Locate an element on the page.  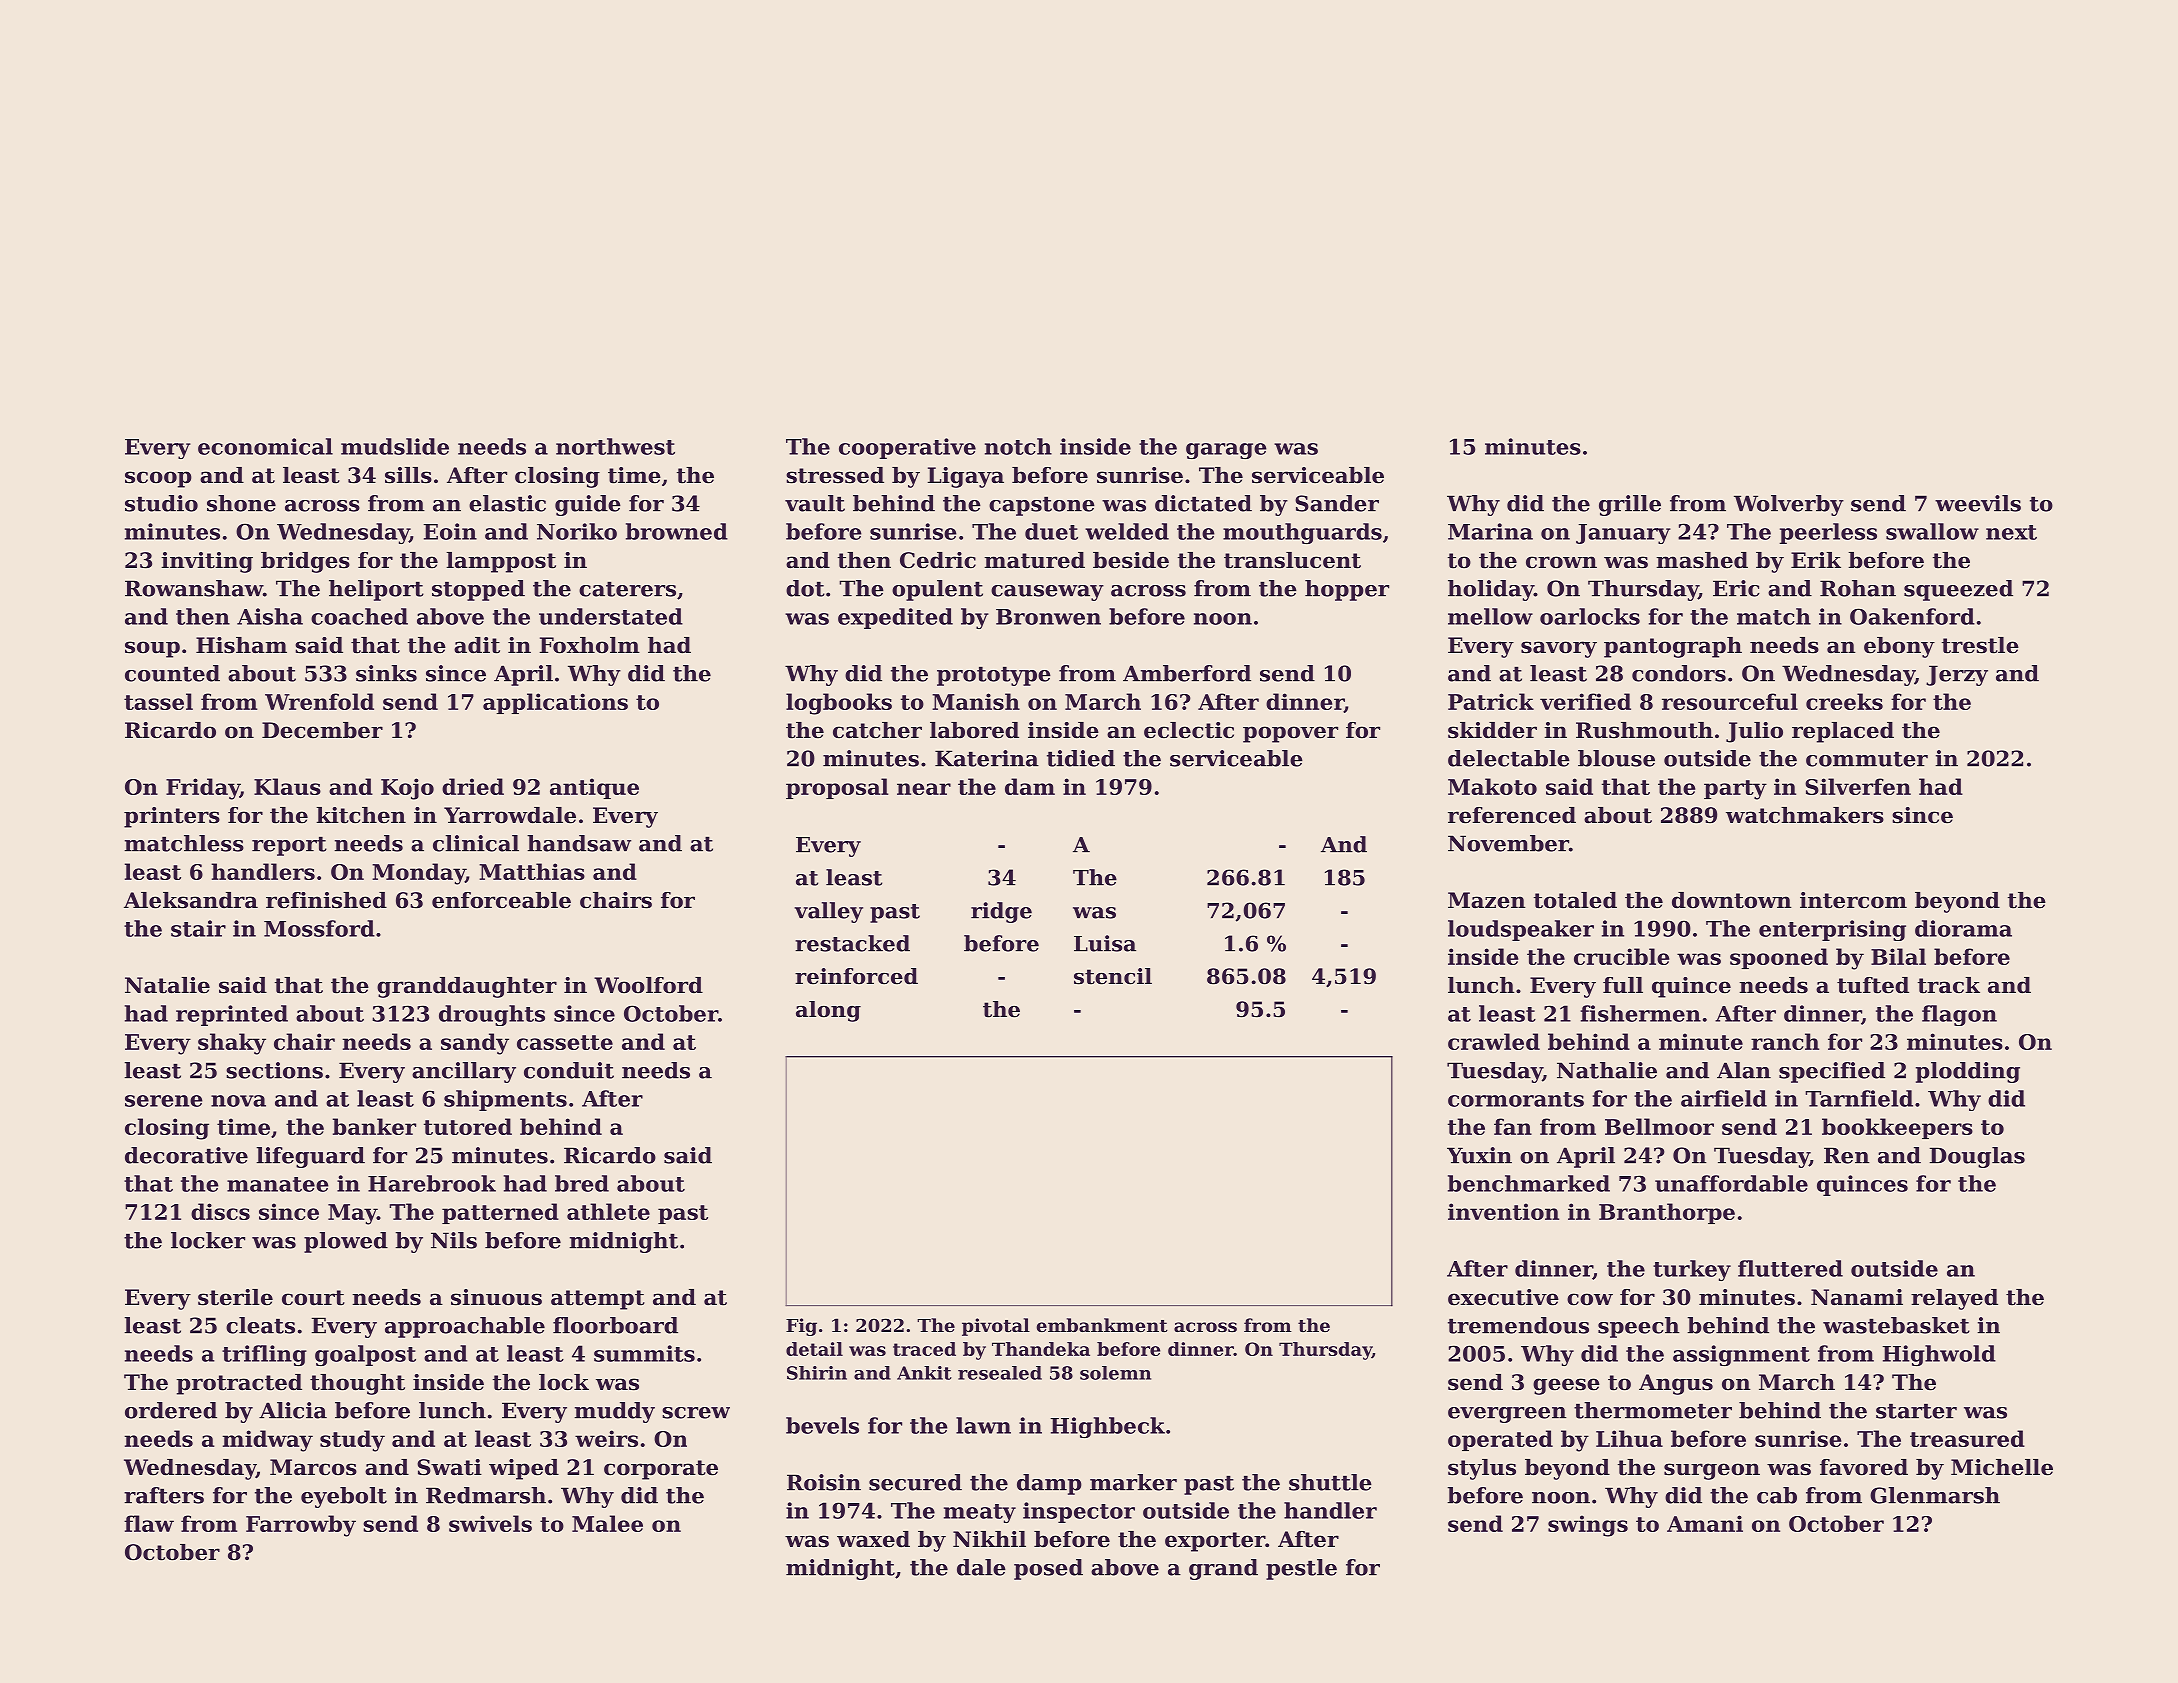
proposal is located at coordinates (837, 788).
